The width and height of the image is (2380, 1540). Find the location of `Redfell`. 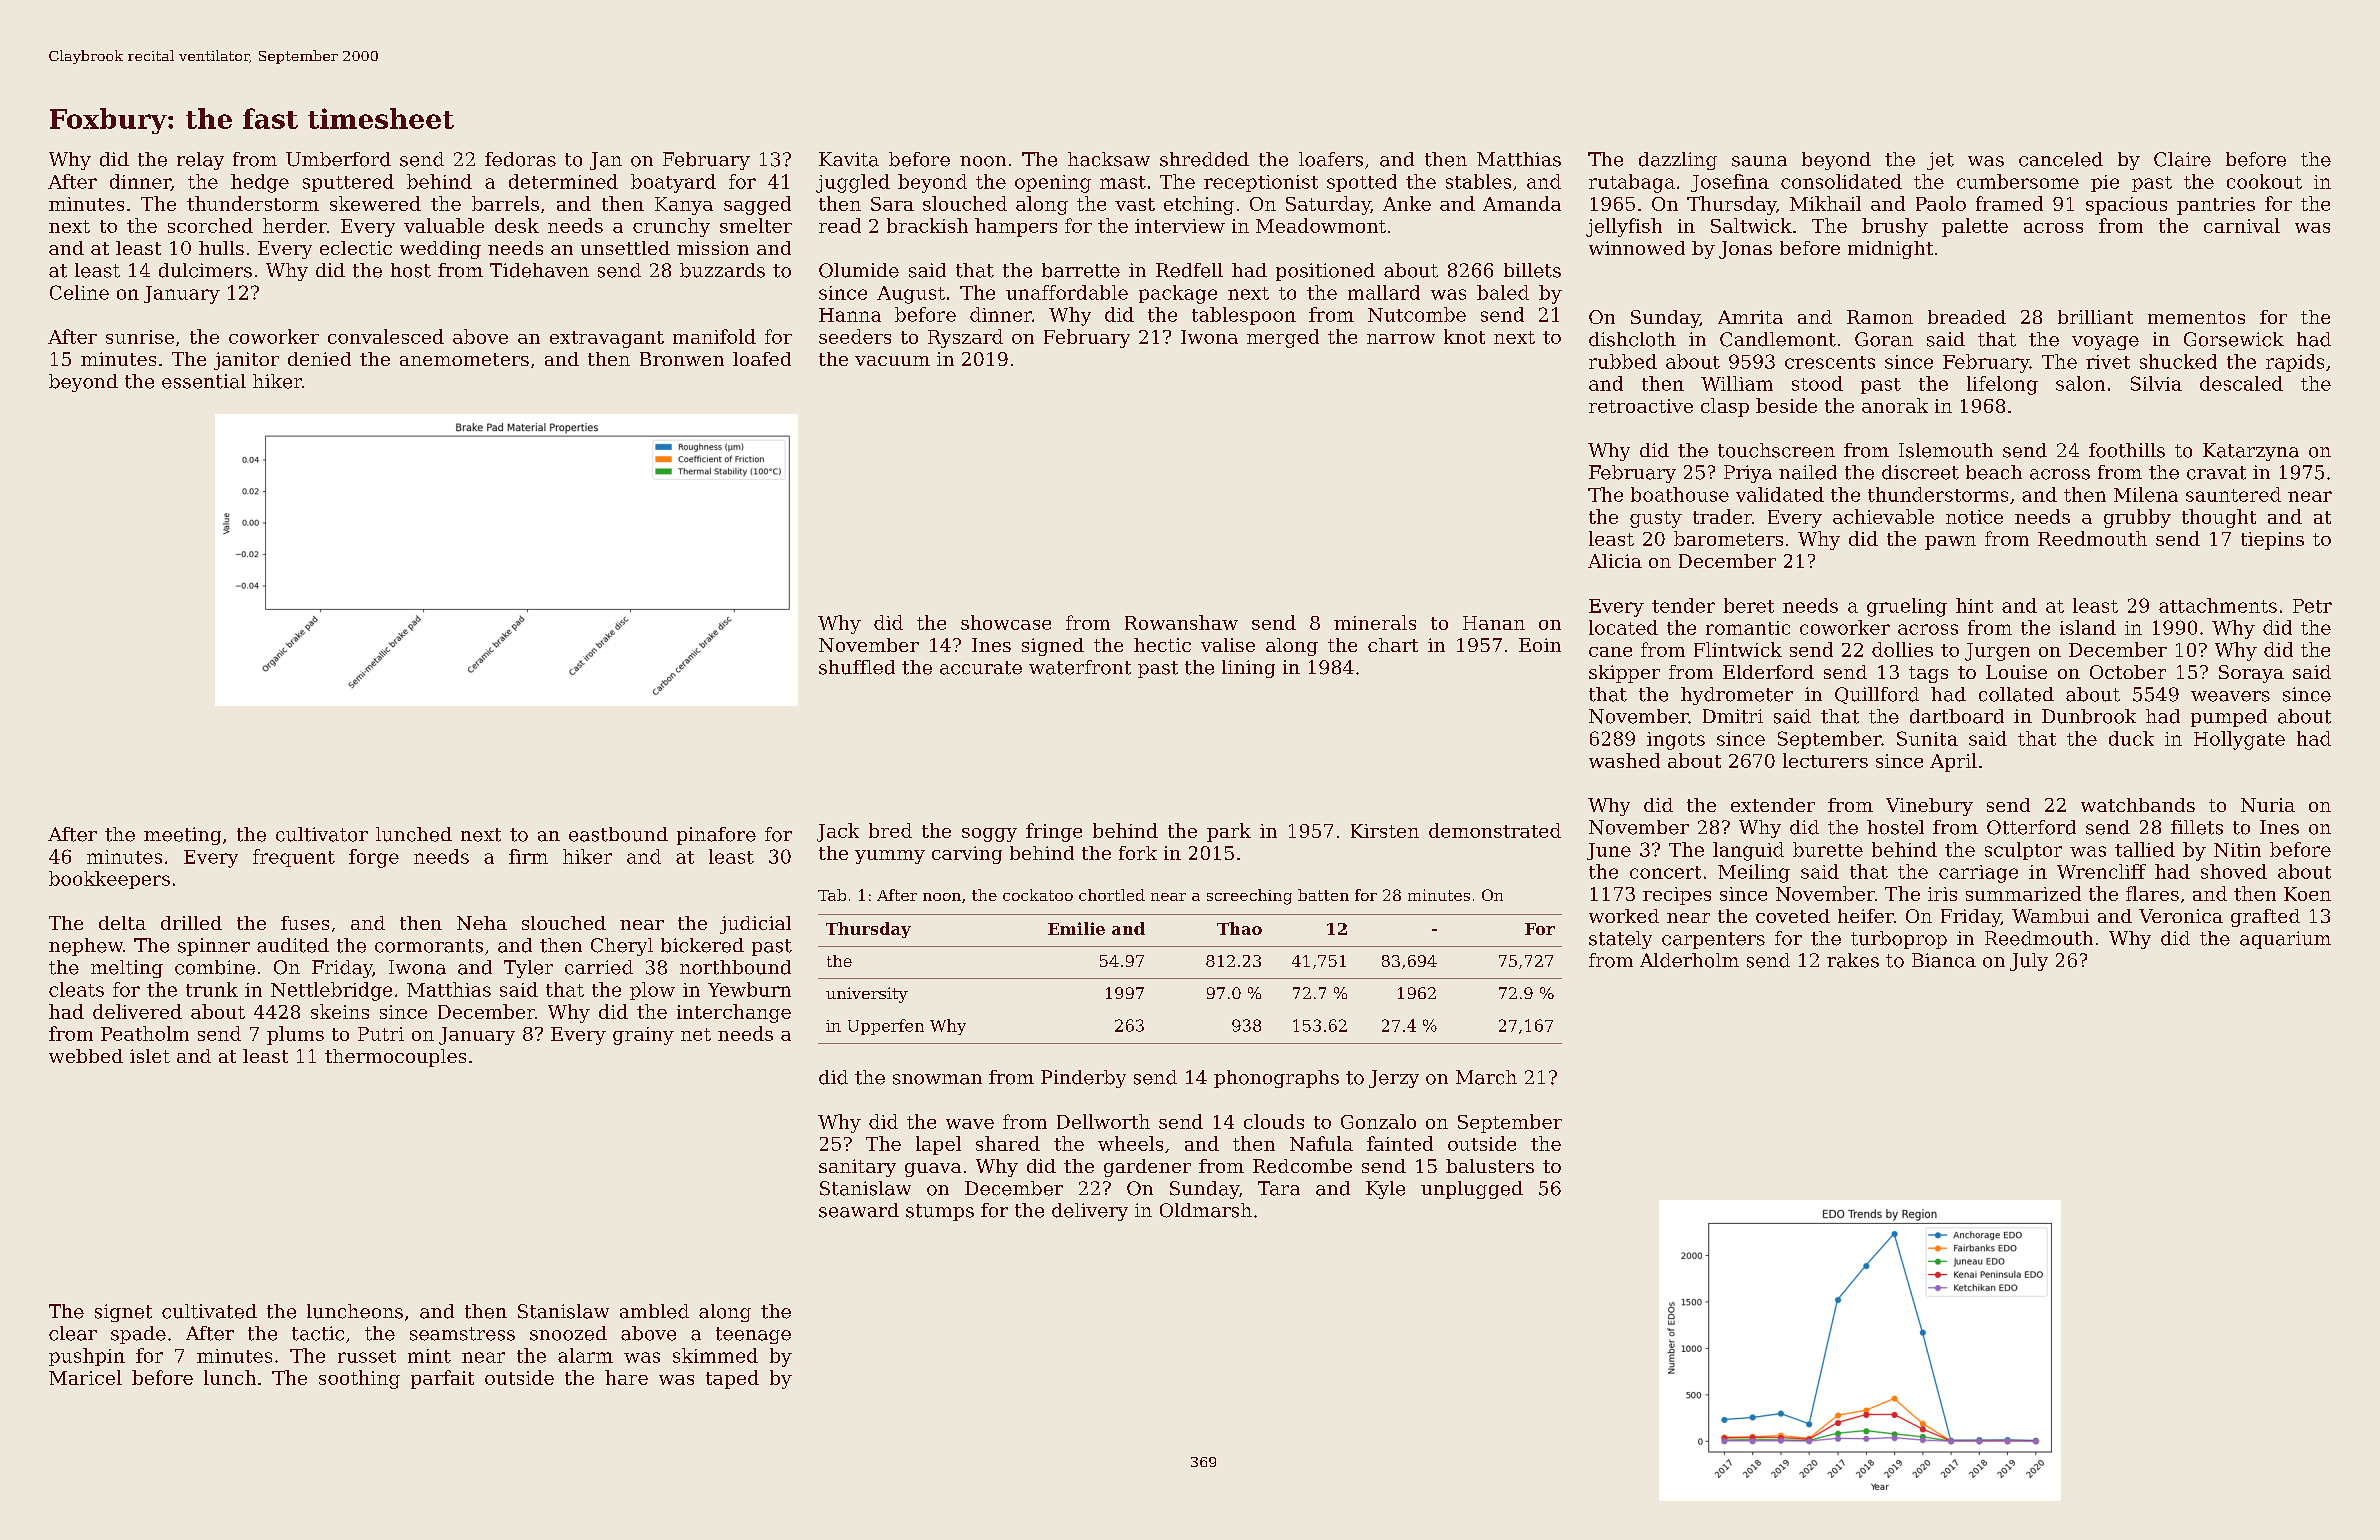

Redfell is located at coordinates (1189, 270).
